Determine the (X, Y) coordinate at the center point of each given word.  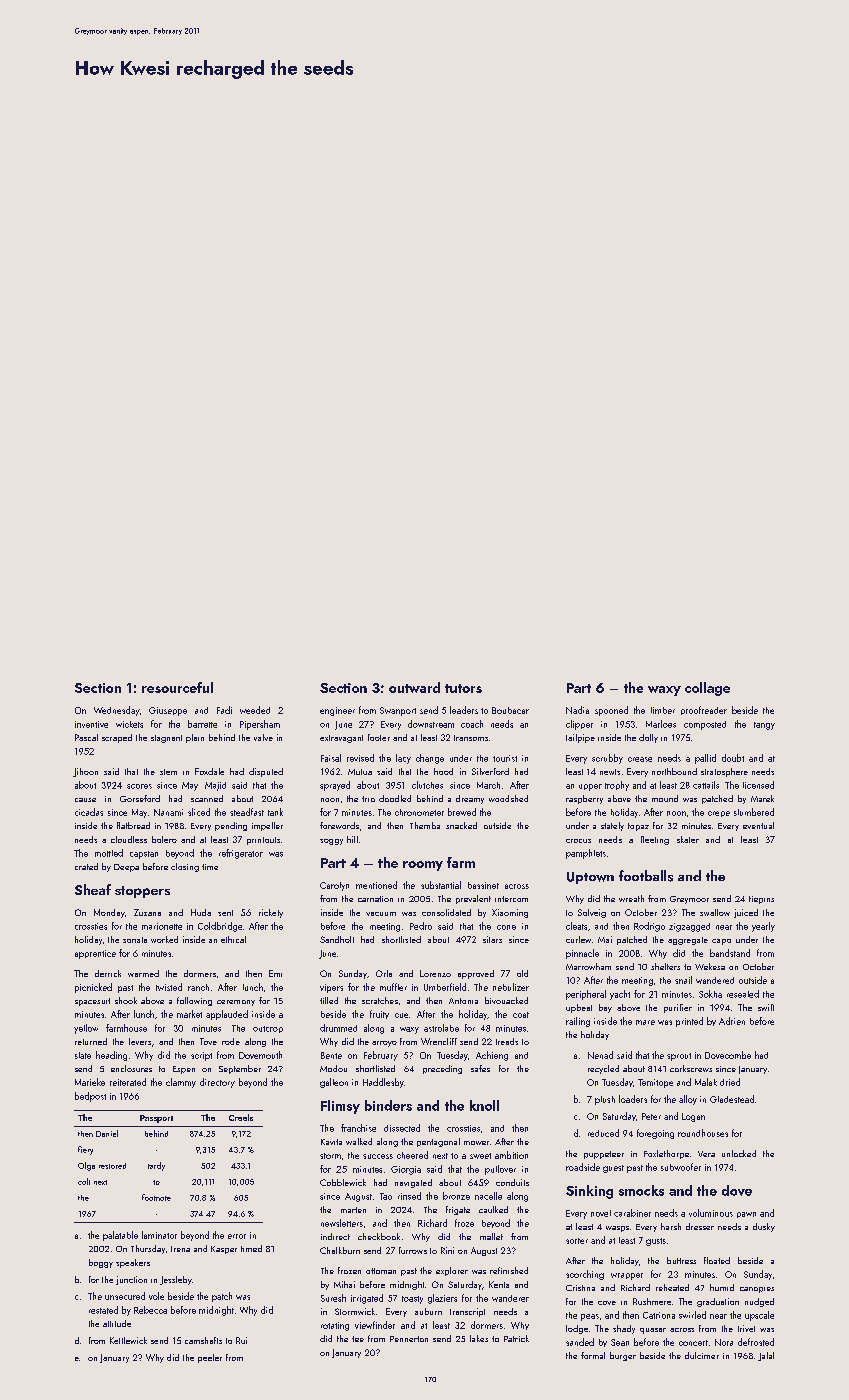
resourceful (177, 687)
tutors (463, 688)
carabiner (632, 1213)
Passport (156, 1119)
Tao (386, 1196)
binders (388, 1105)
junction (131, 1280)
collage (707, 689)
